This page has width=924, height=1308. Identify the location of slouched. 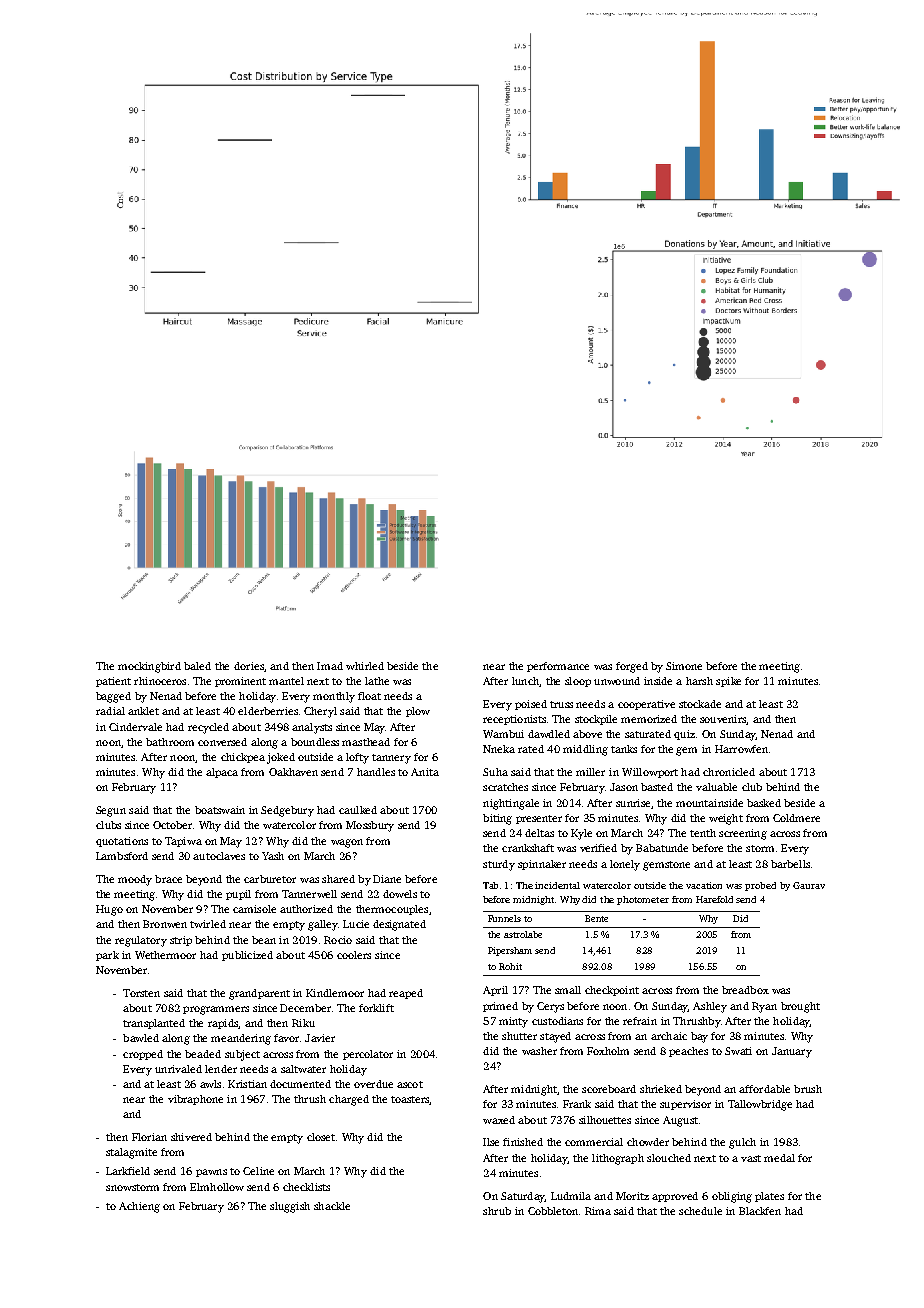
(669, 1158).
